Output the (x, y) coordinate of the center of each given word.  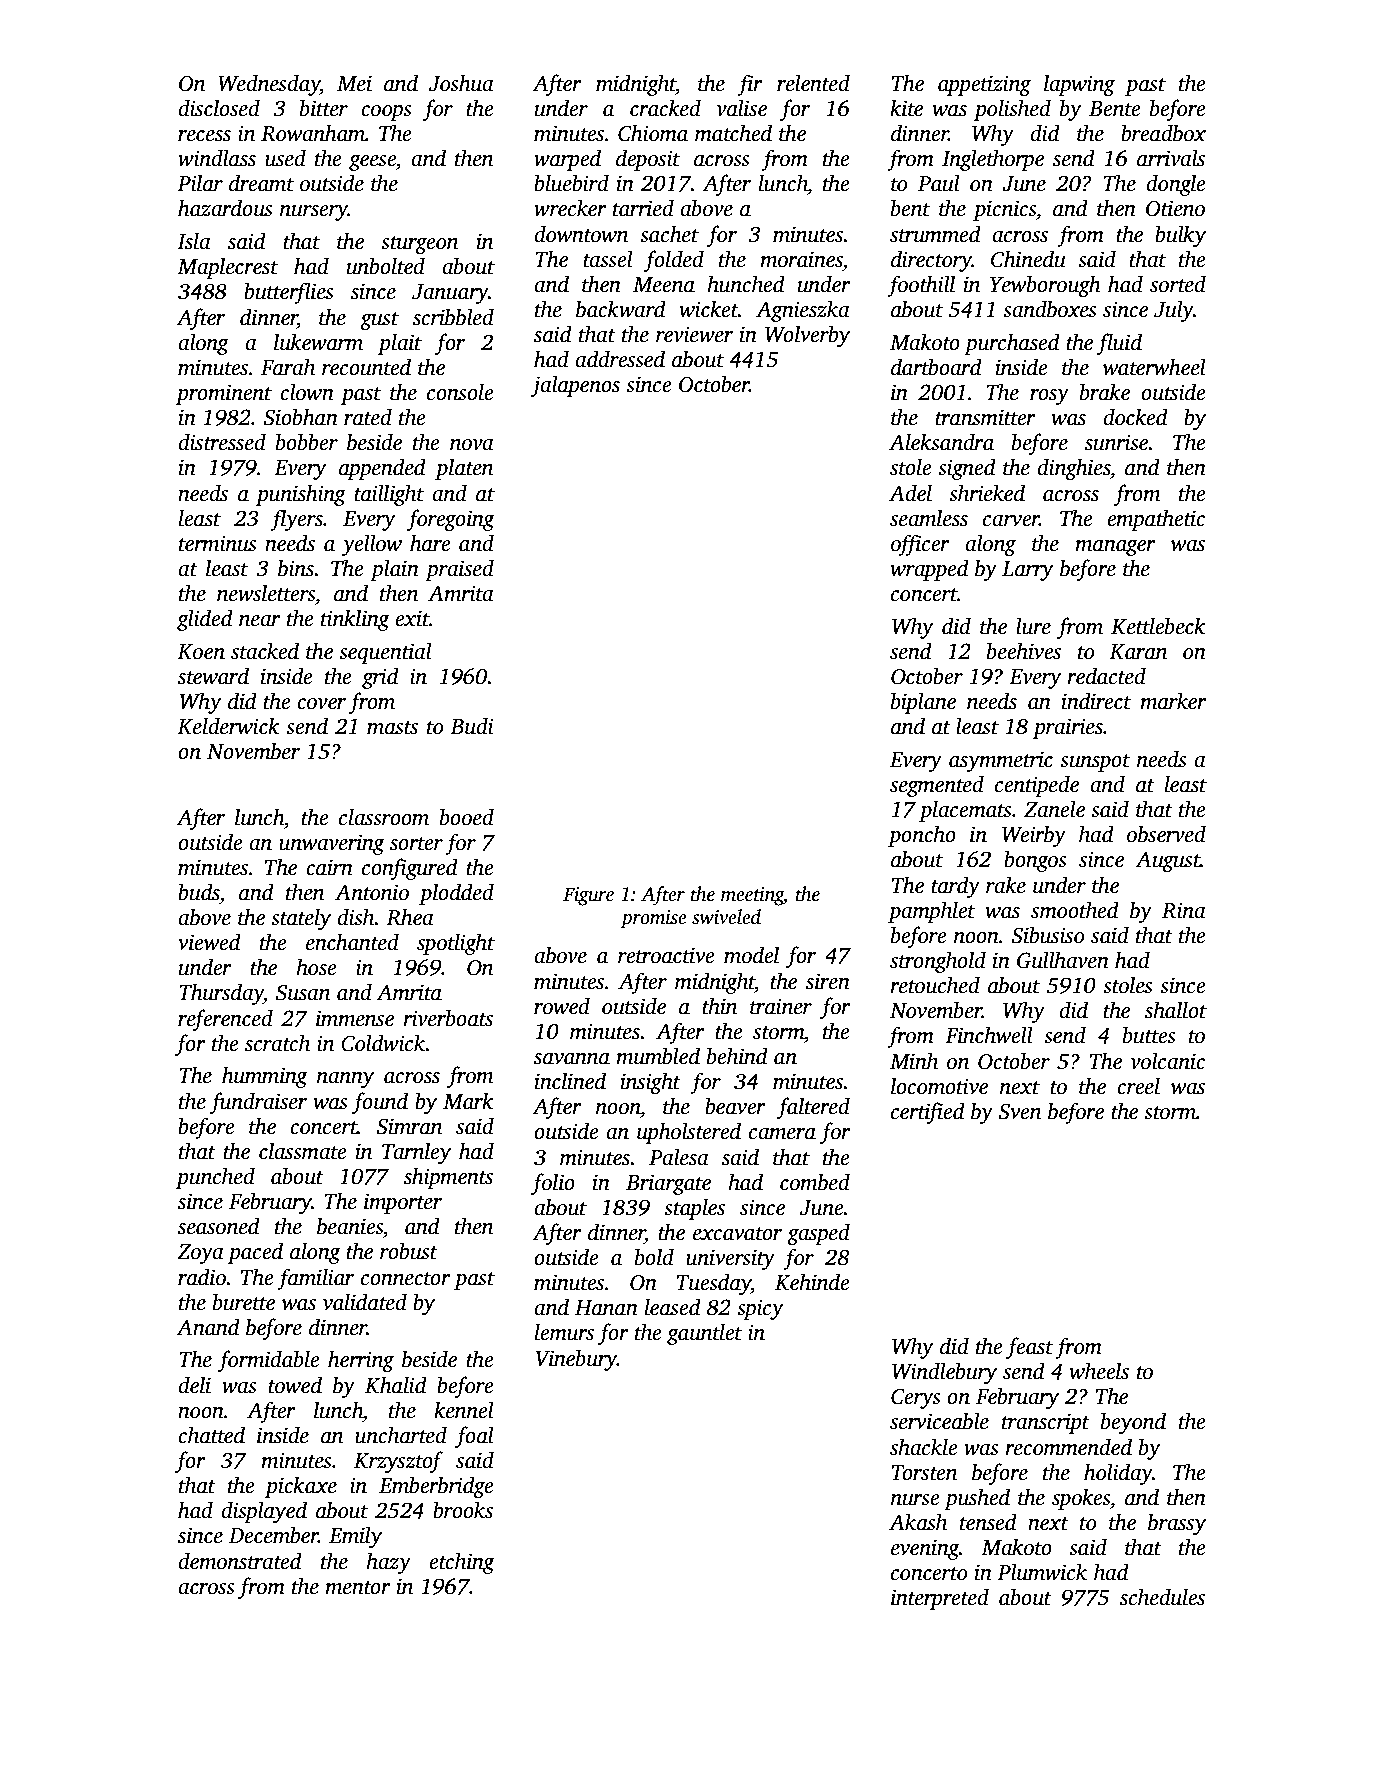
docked (1135, 417)
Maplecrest (227, 268)
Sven (1019, 1112)
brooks (463, 1510)
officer (920, 545)
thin (719, 1006)
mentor (358, 1588)
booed (467, 817)
